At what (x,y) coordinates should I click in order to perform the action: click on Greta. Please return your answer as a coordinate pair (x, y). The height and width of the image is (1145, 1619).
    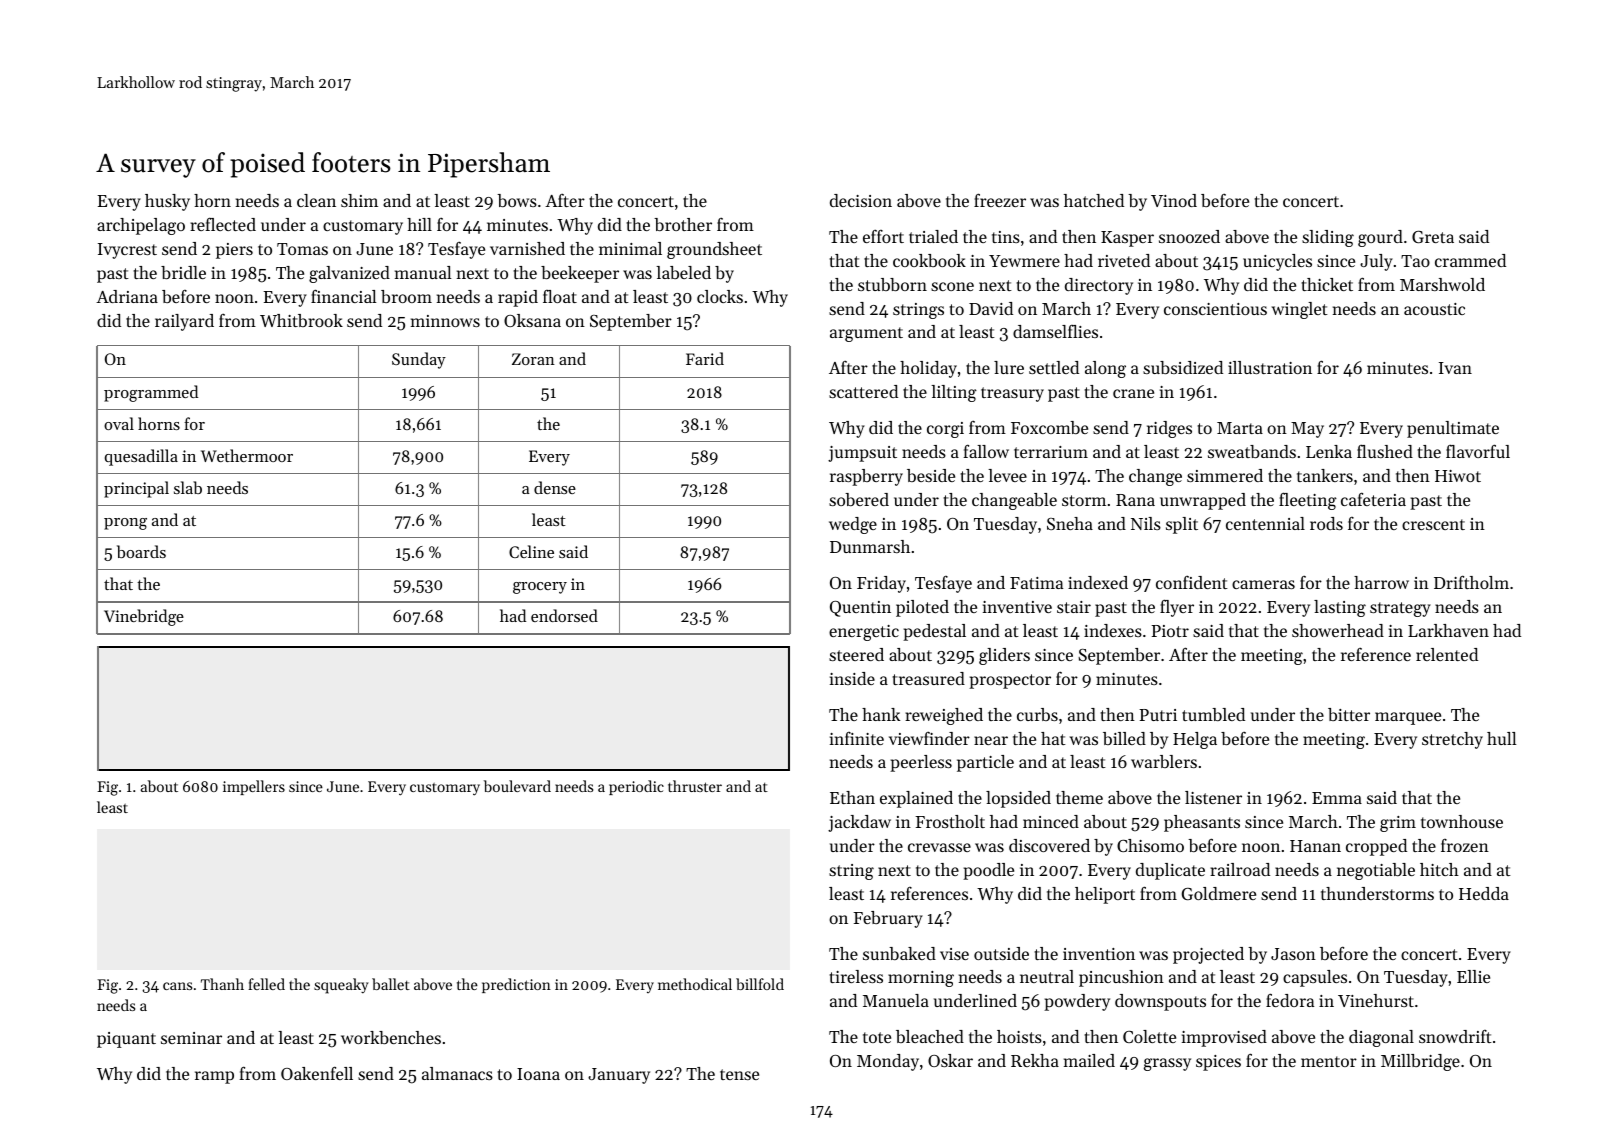
    Looking at the image, I should click on (1433, 237).
